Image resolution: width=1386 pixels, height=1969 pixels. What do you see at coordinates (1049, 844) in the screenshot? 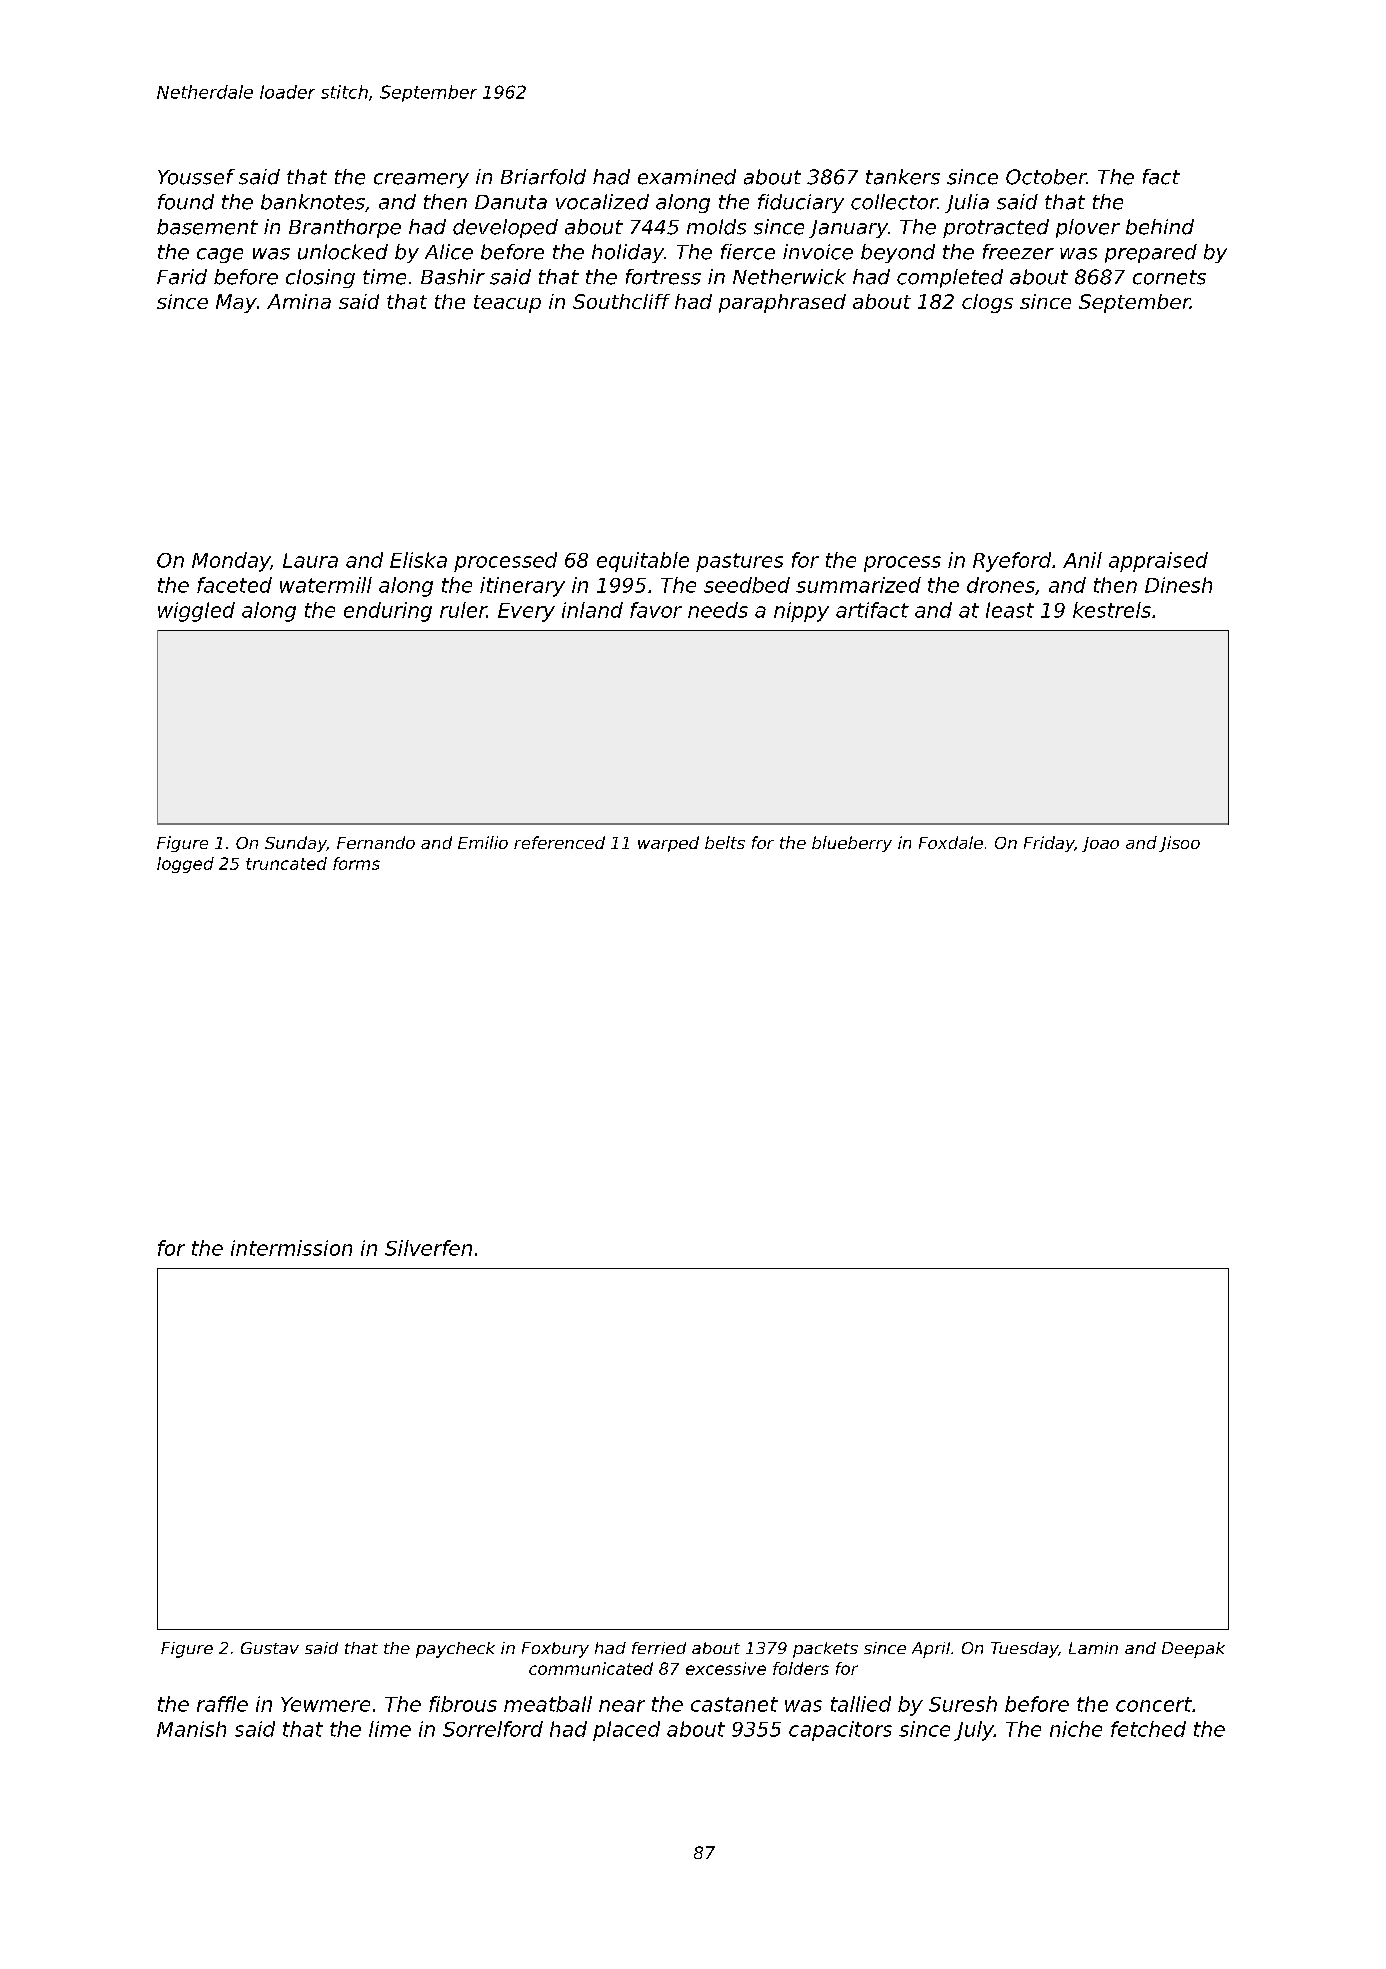
I see `Friday` at bounding box center [1049, 844].
